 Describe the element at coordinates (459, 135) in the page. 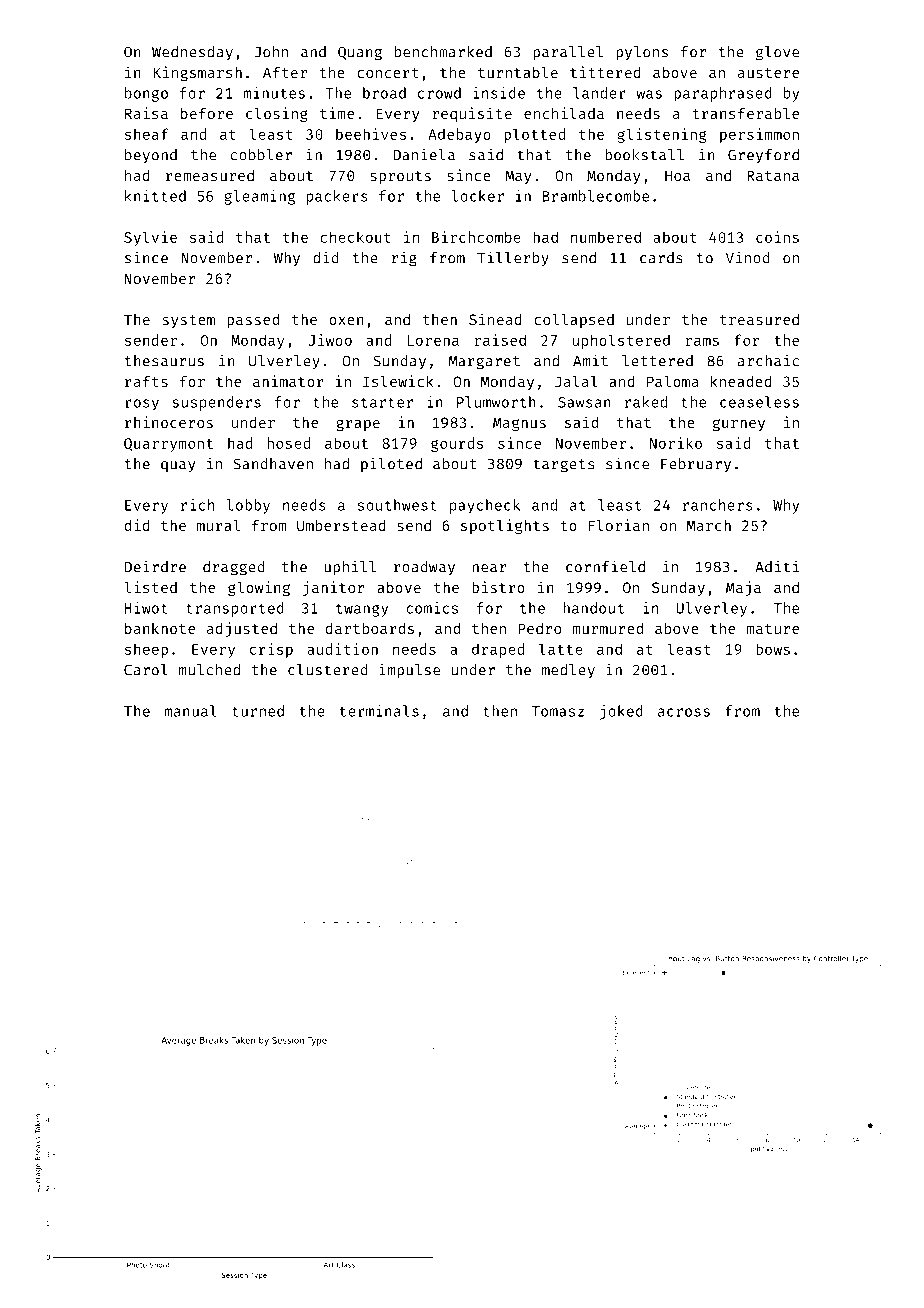

I see `Adebayo` at that location.
